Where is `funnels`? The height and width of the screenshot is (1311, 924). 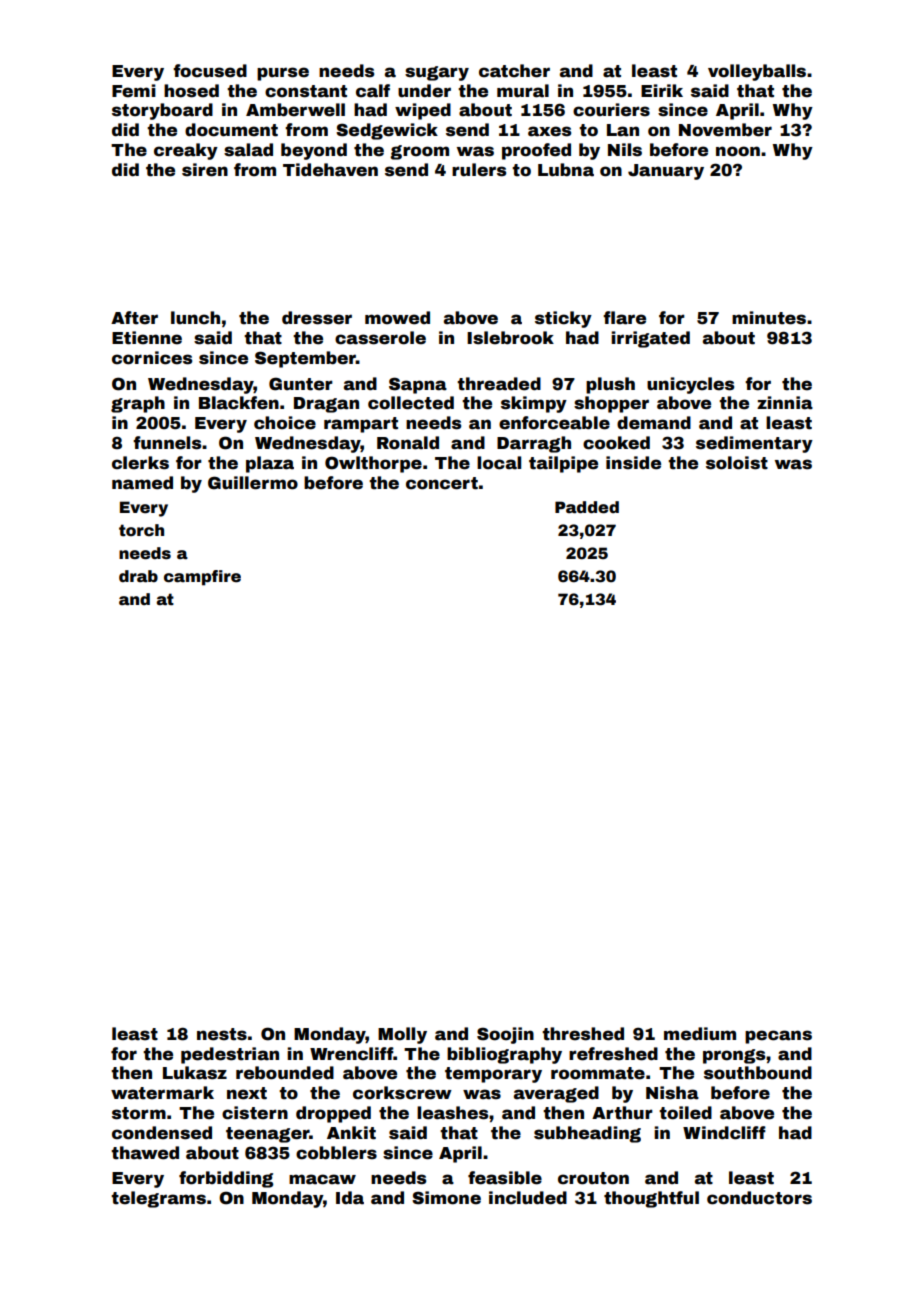 funnels is located at coordinates (167, 443).
